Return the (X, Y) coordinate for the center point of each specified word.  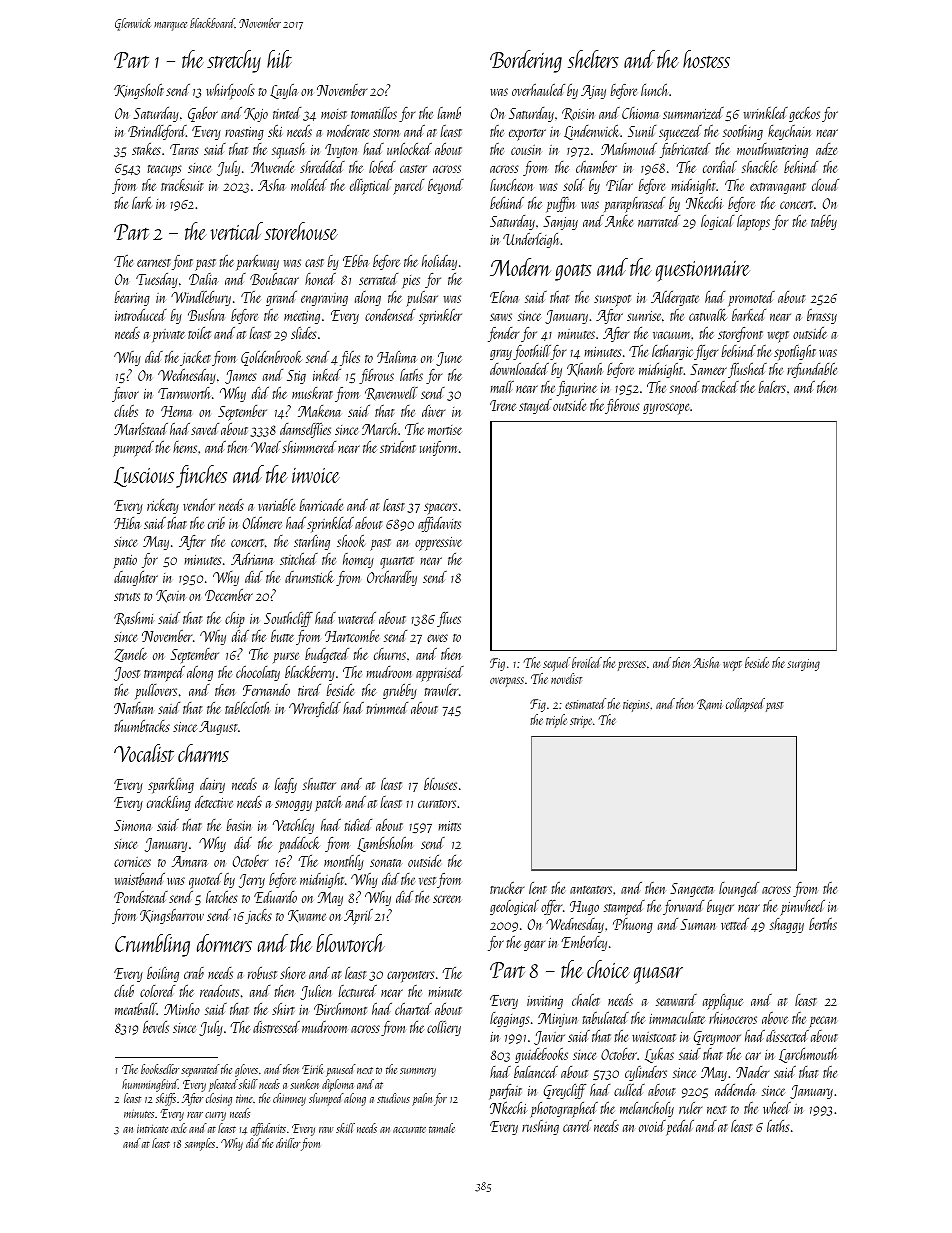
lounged (739, 889)
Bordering (526, 61)
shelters (593, 59)
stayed (535, 406)
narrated (659, 221)
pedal (680, 1127)
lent (538, 888)
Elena (504, 297)
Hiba (127, 523)
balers (772, 387)
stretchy (234, 61)
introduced (141, 315)
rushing (540, 1127)
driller (288, 1143)
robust (262, 973)
